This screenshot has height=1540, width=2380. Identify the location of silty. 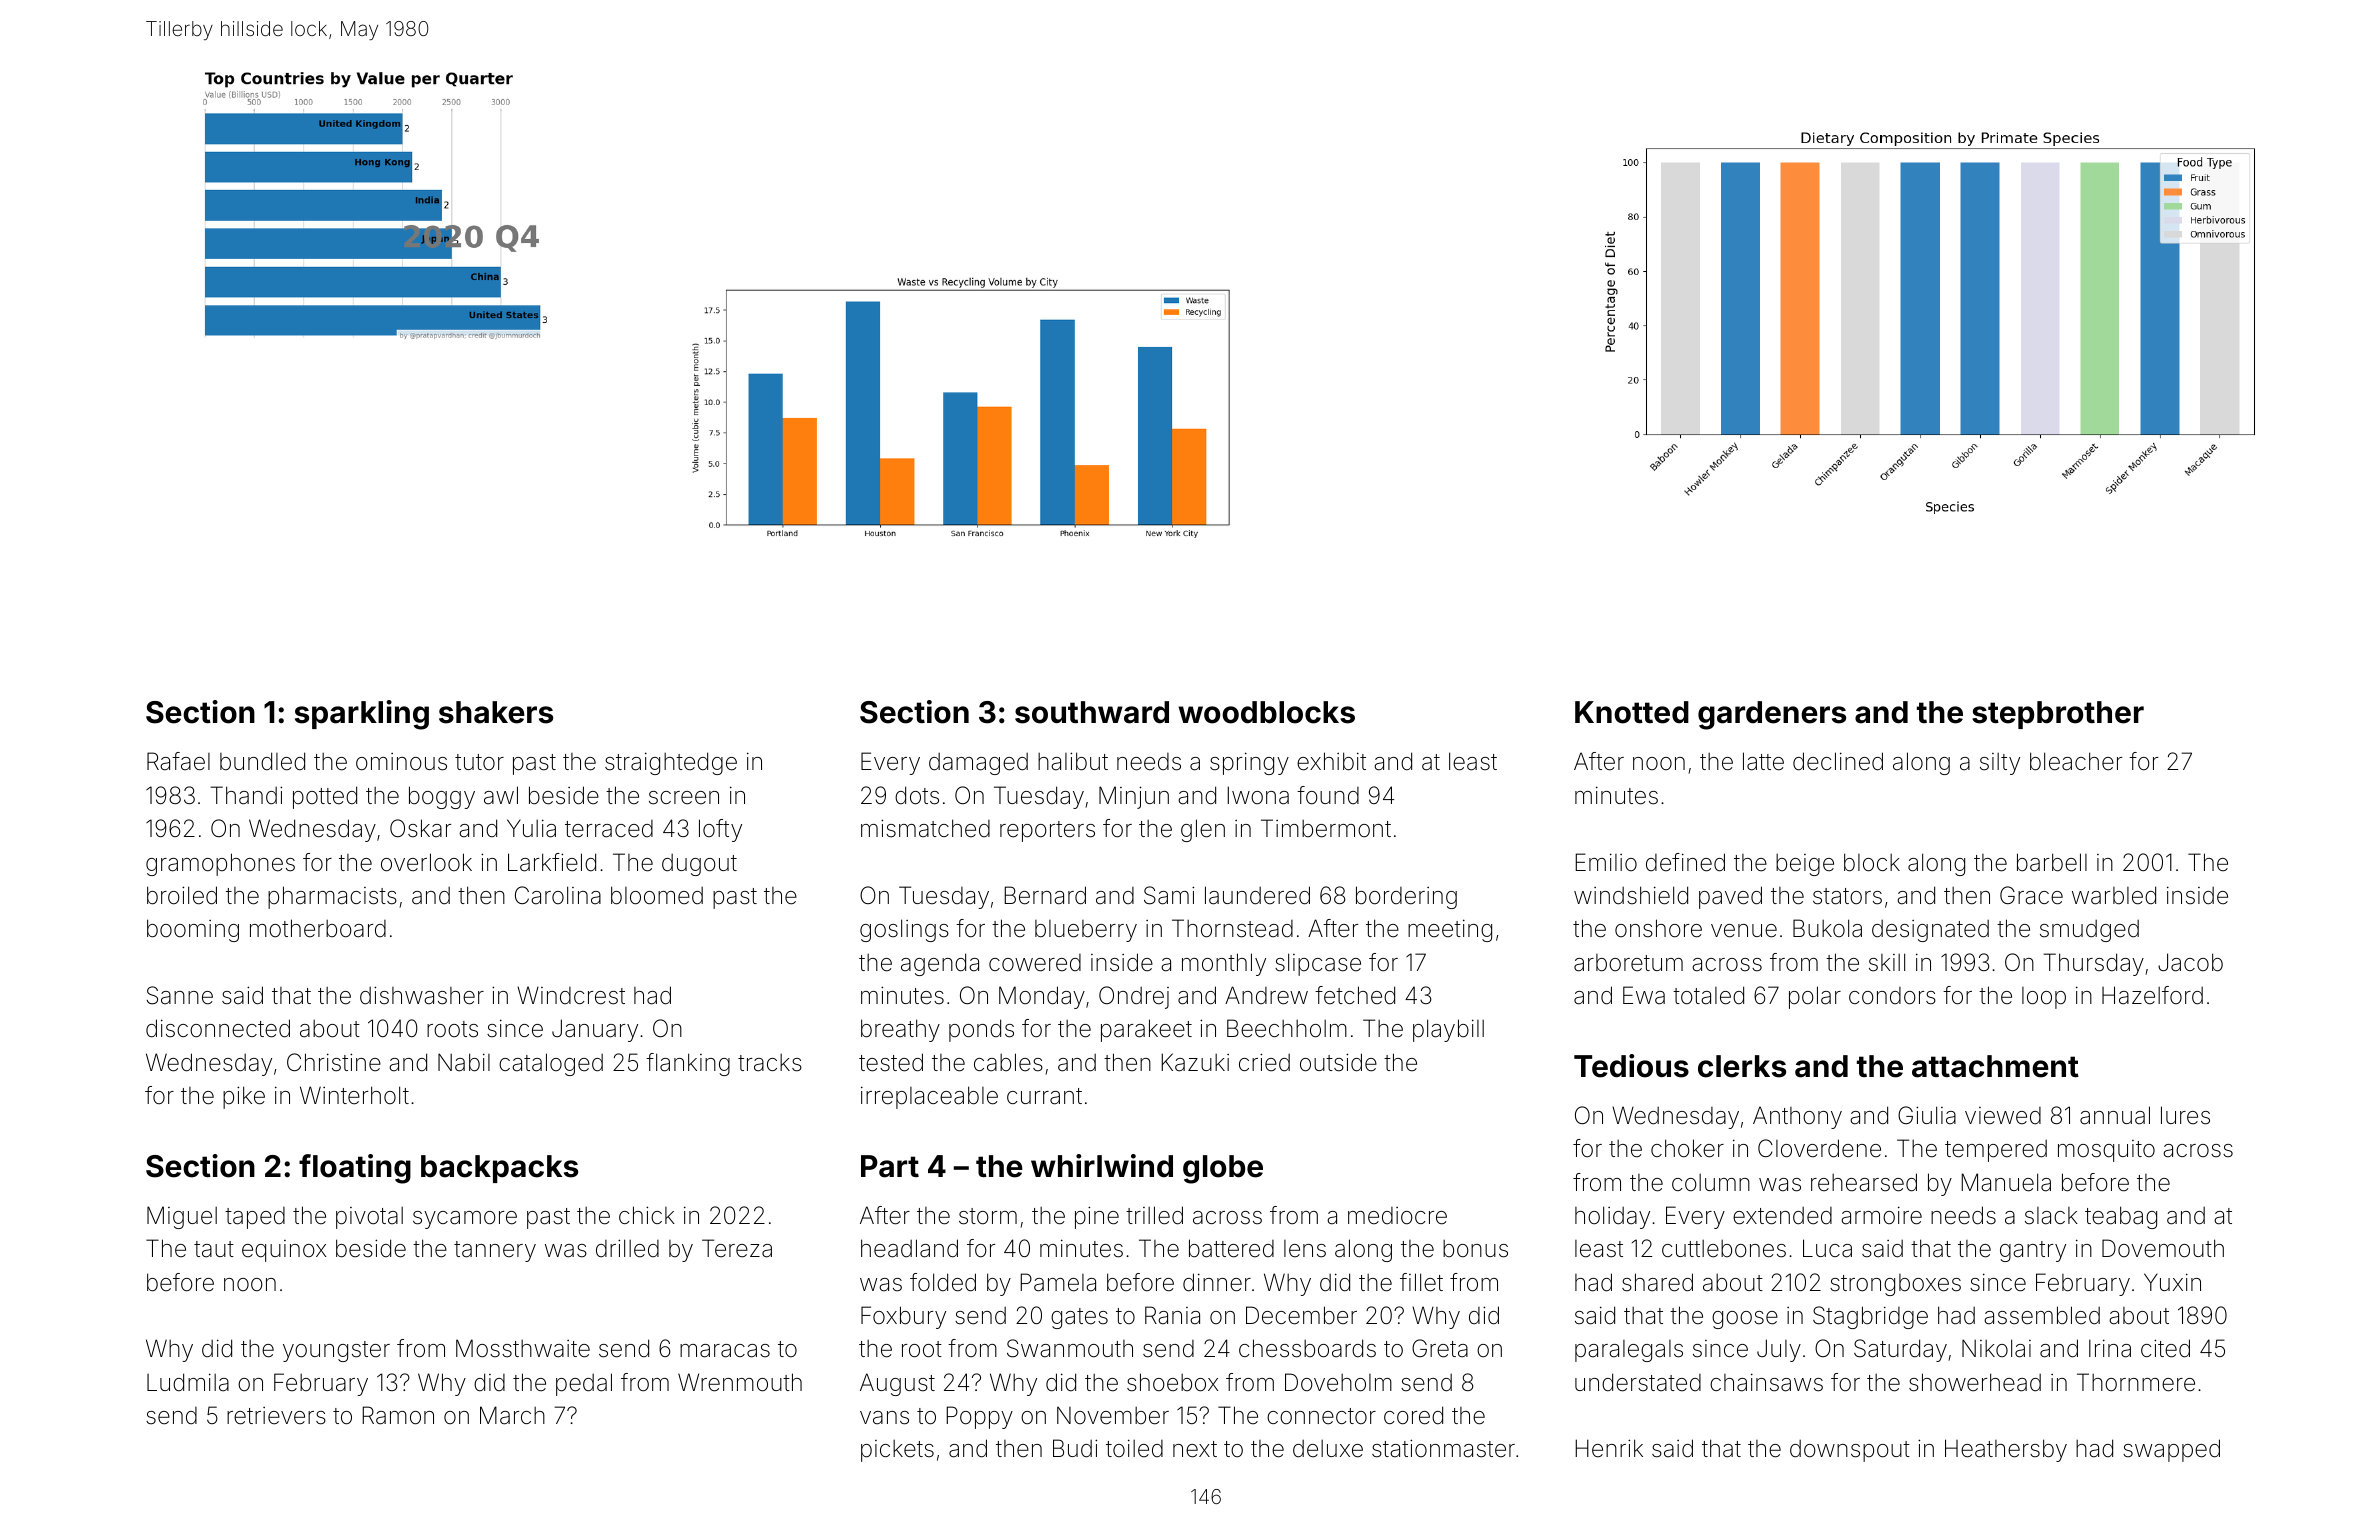
(2000, 764).
